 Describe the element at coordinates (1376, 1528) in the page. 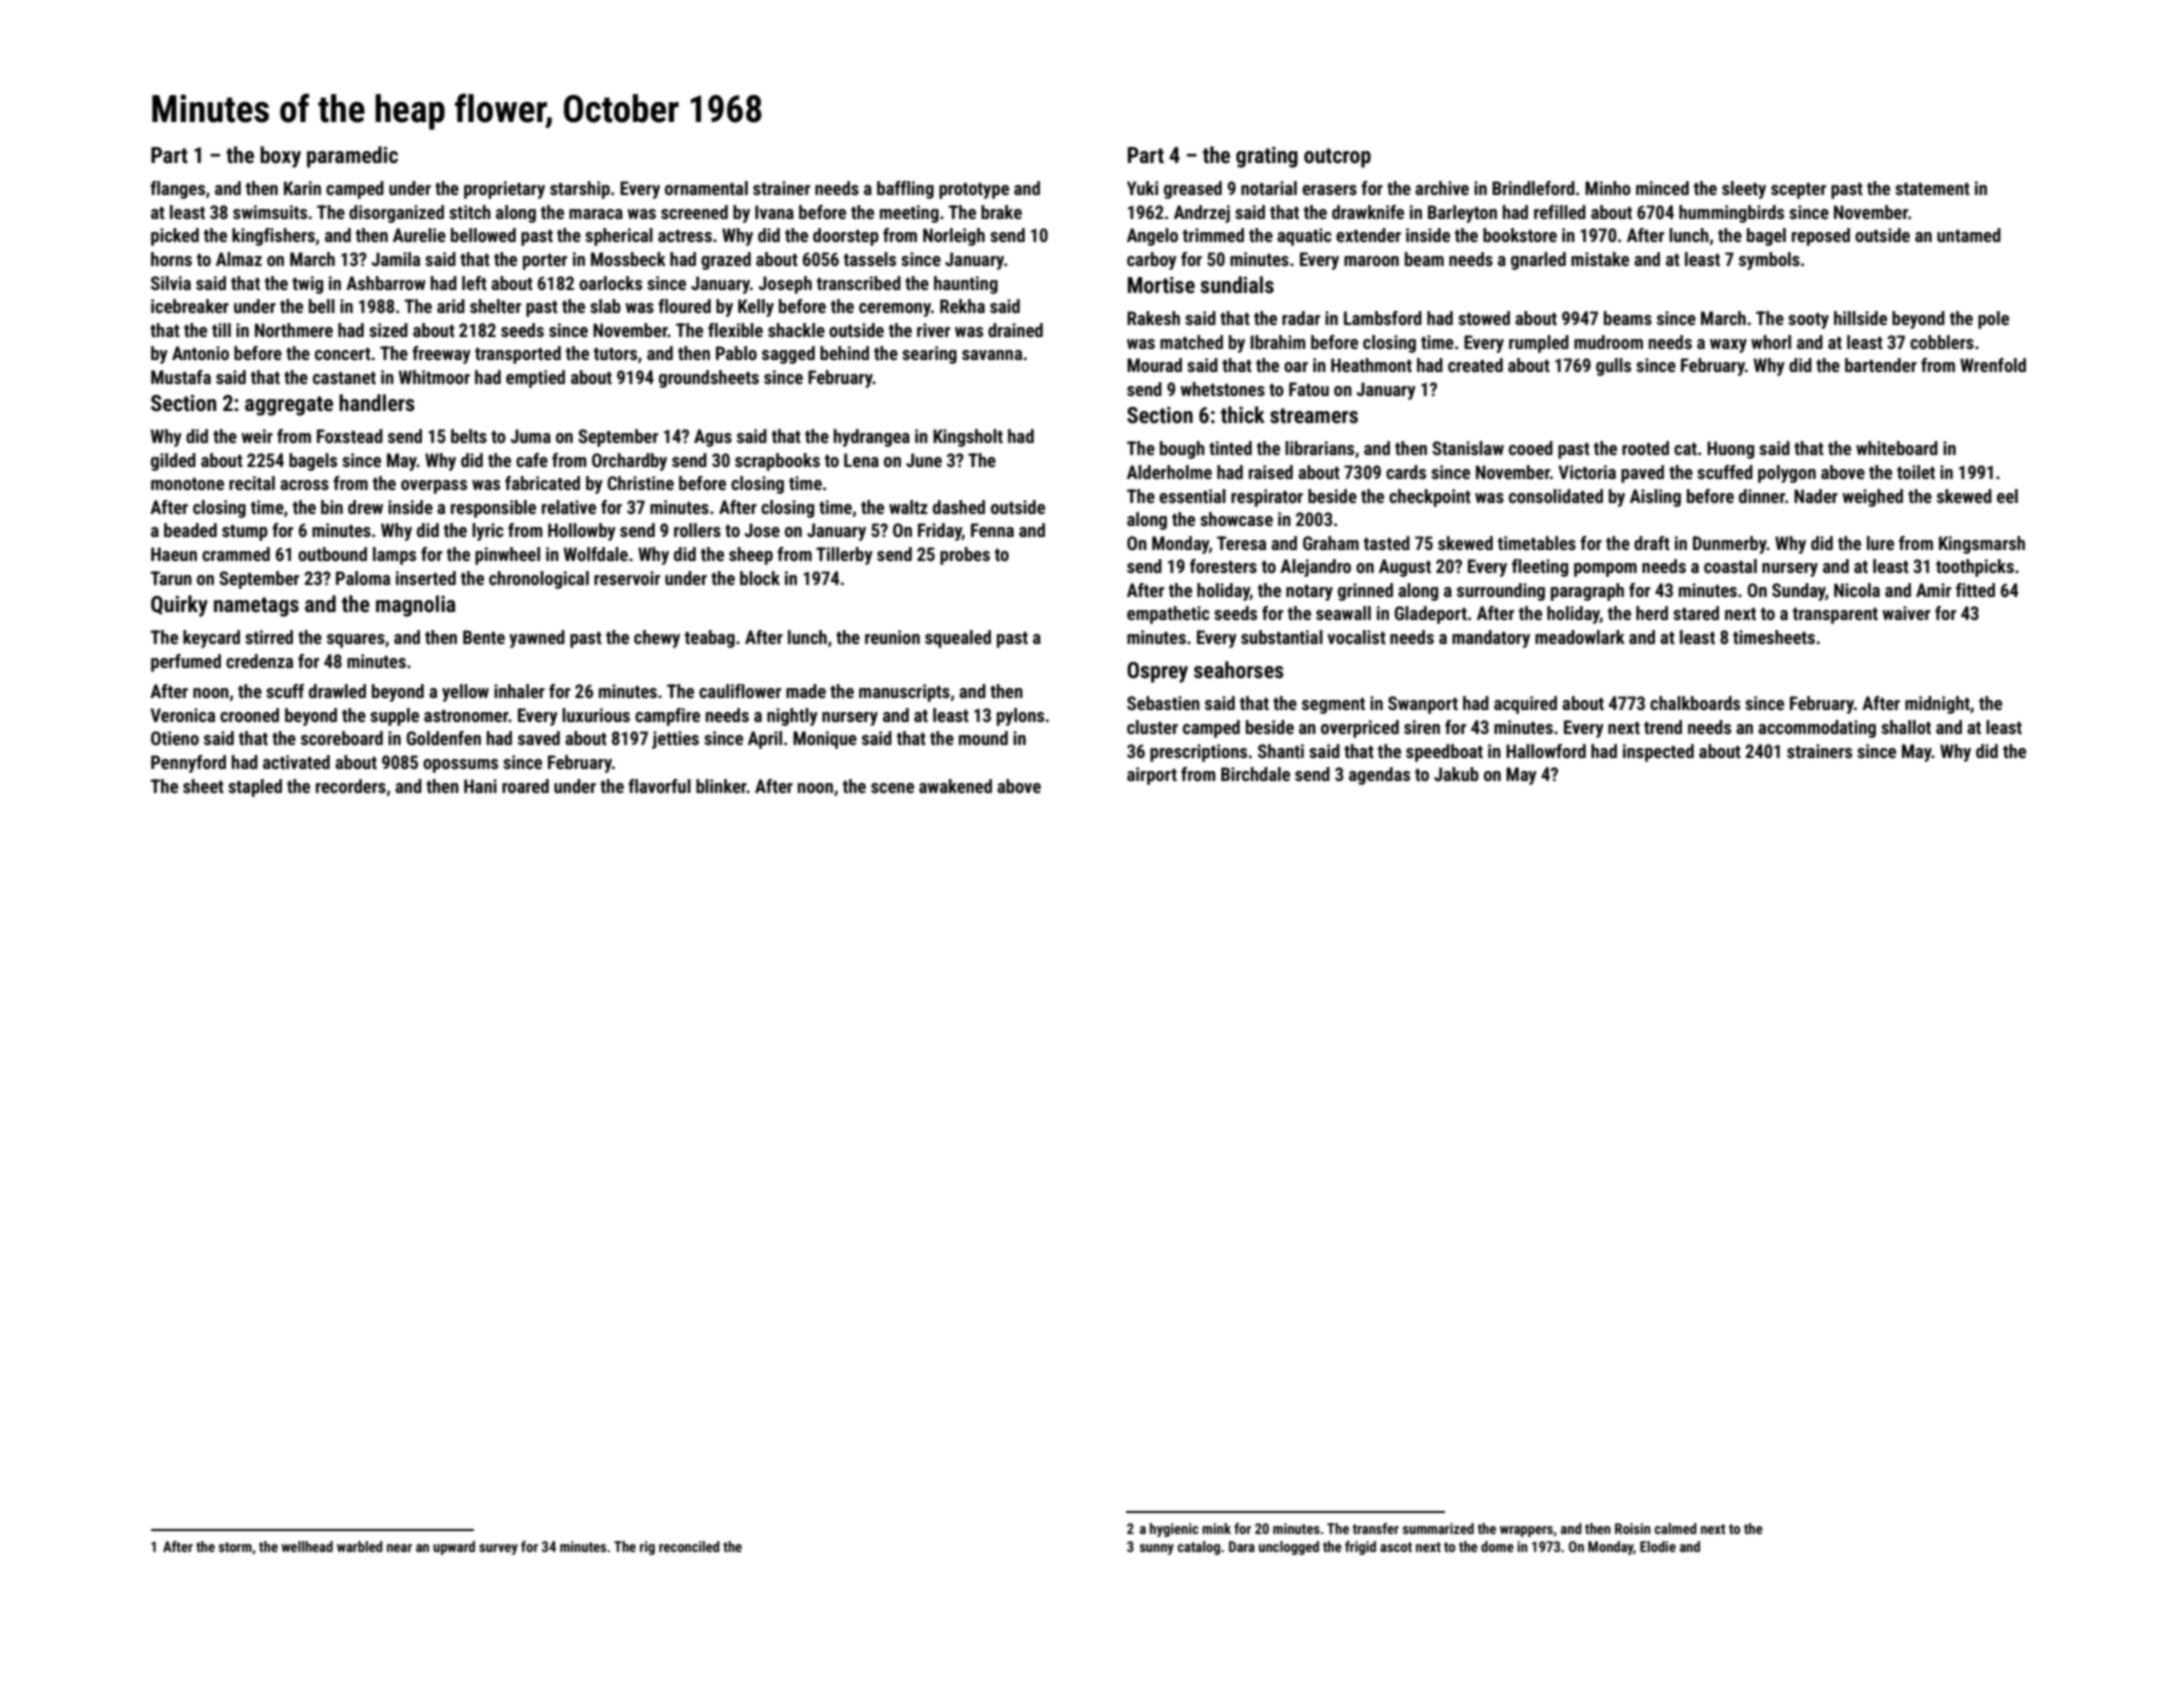

I see `transfer` at that location.
